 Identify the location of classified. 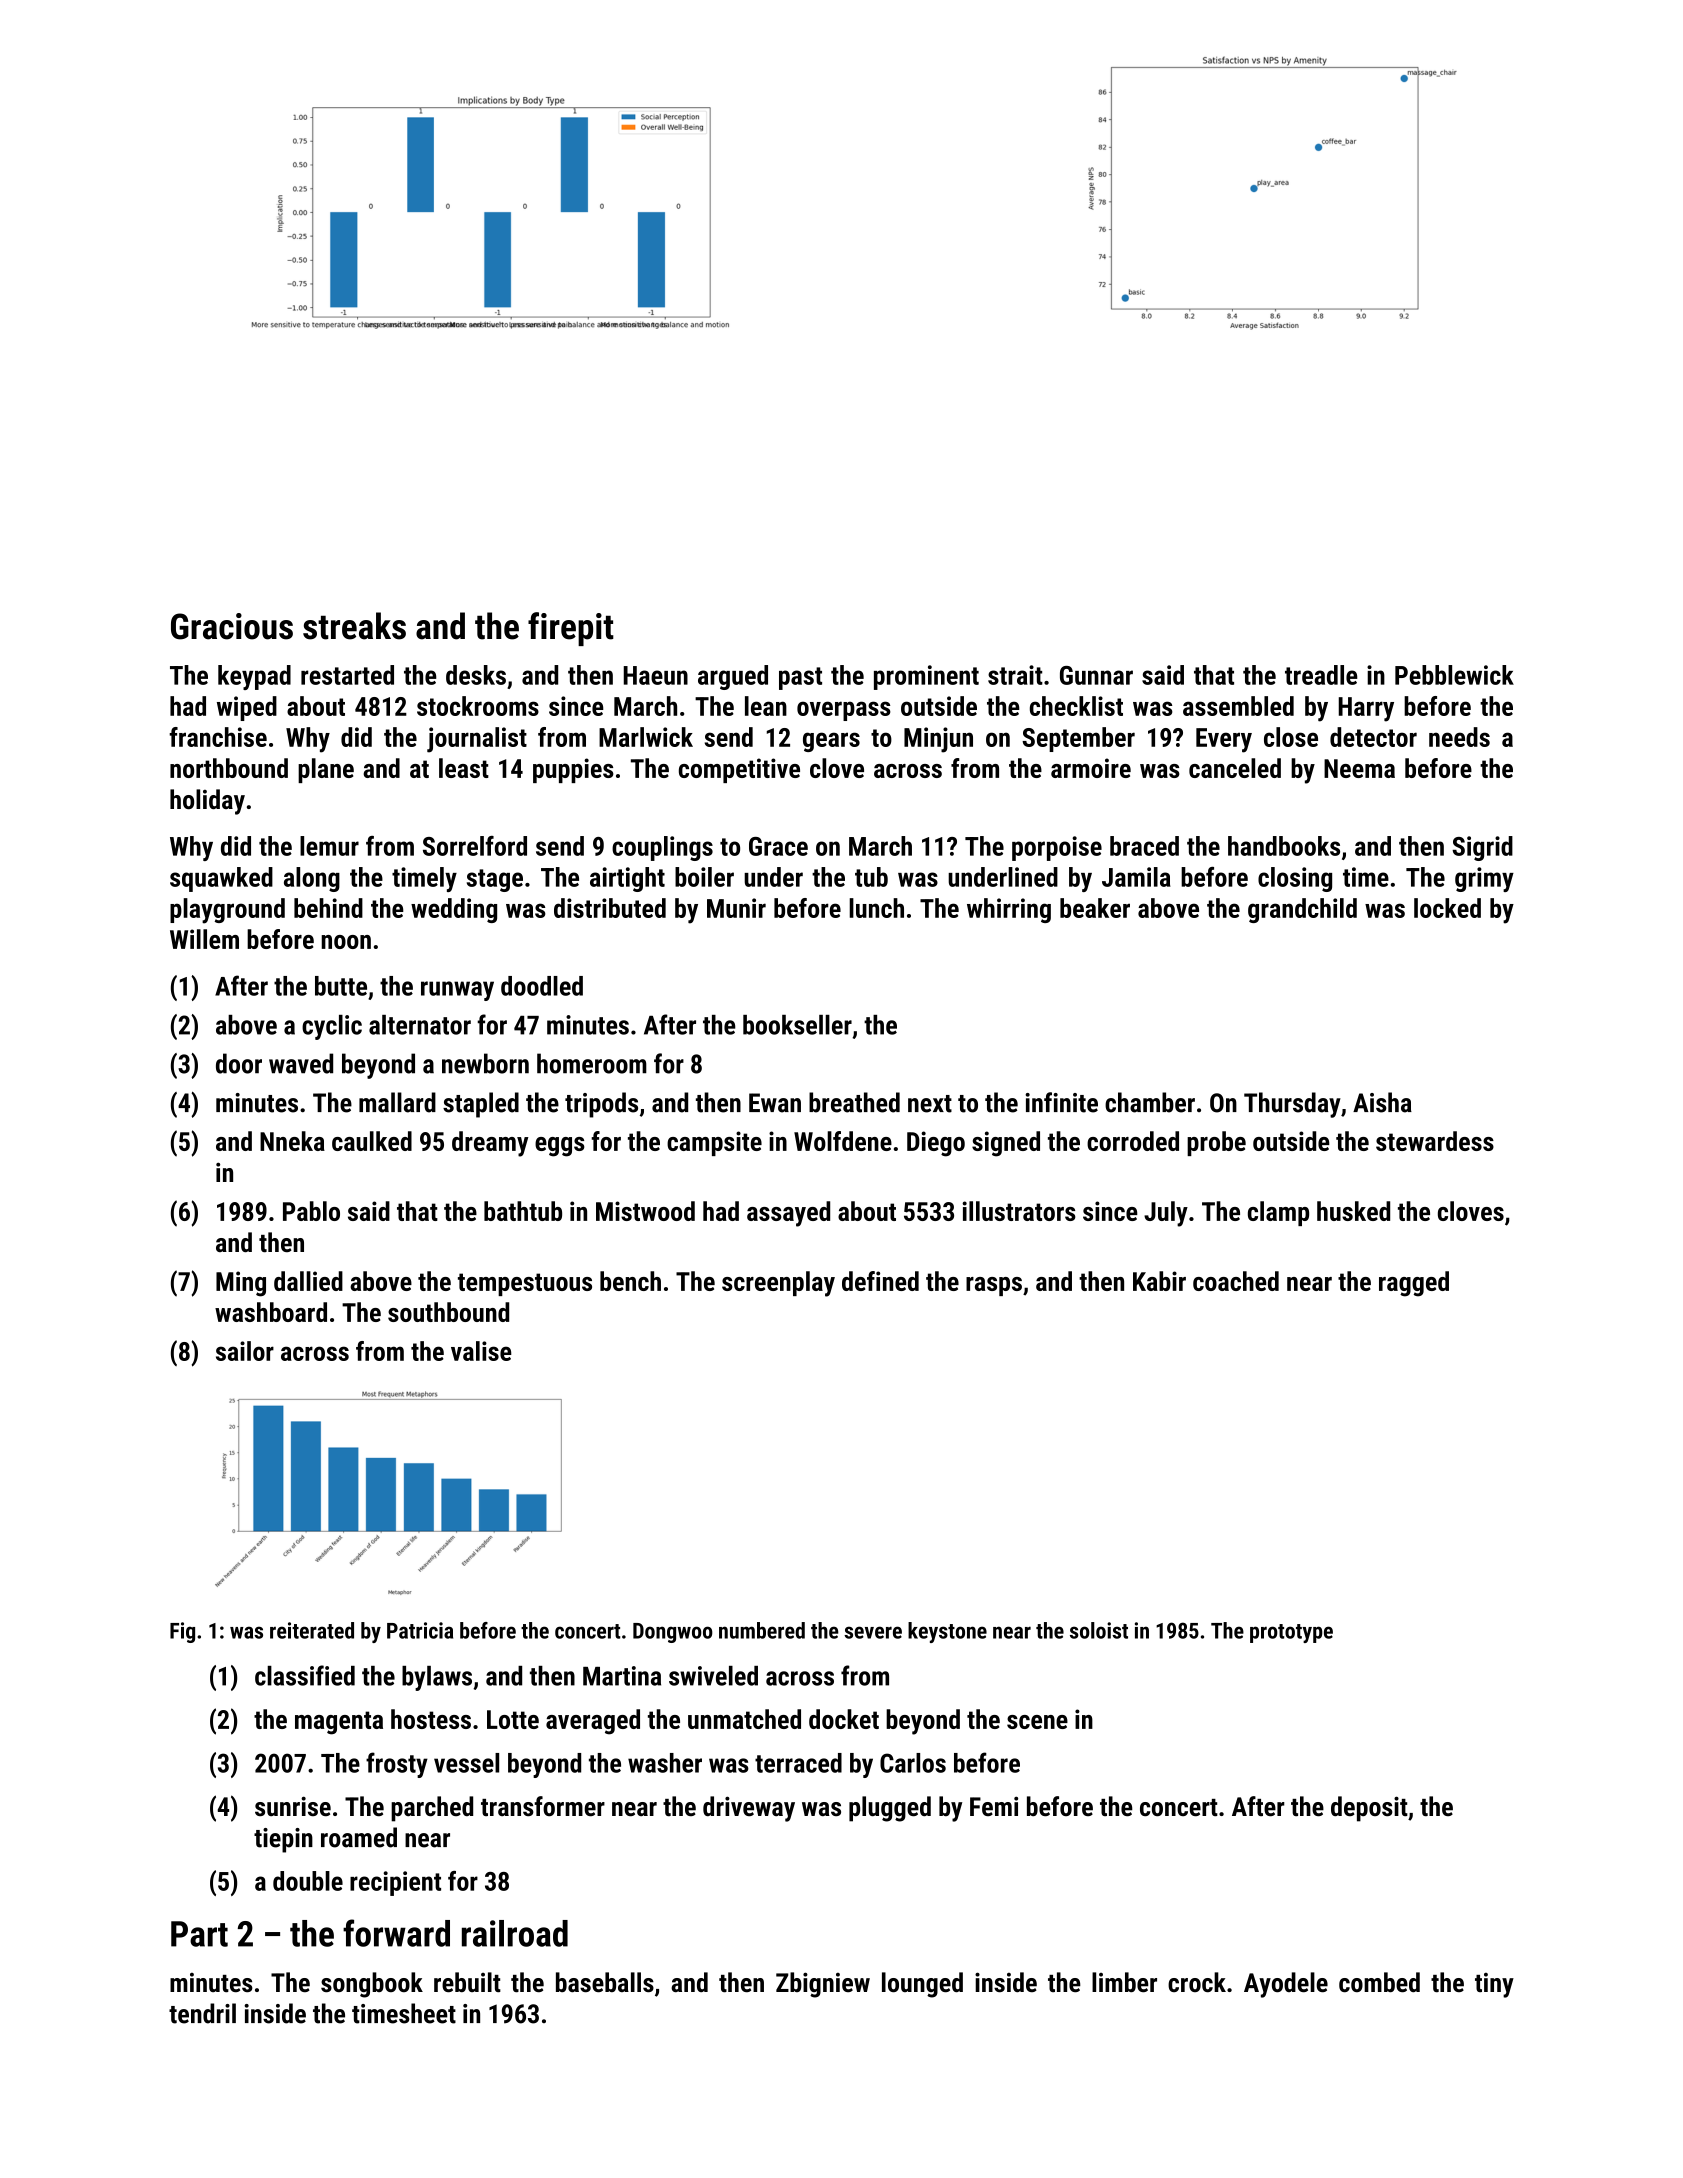
(305, 1675).
